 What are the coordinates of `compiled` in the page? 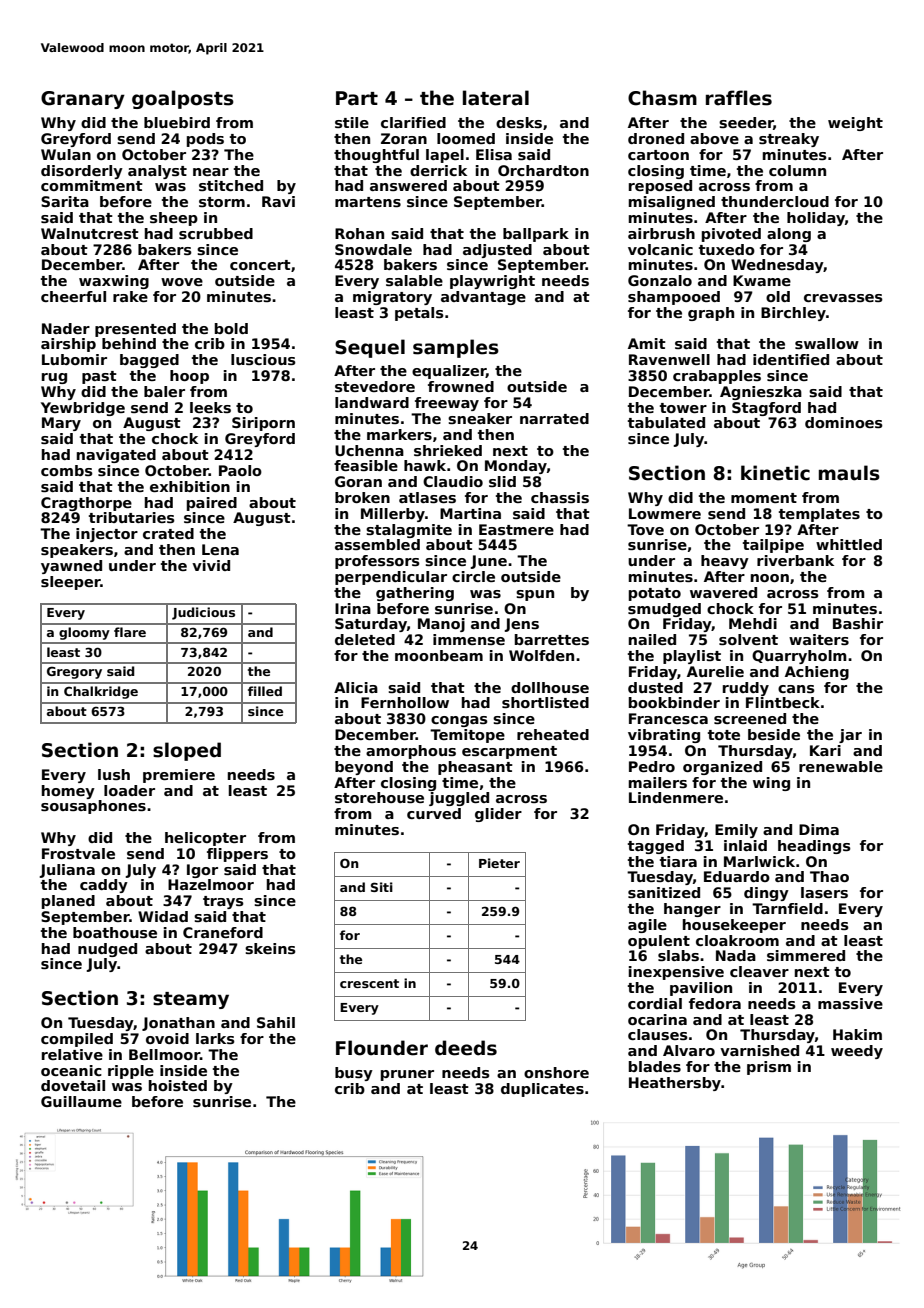 It's located at (77, 1040).
